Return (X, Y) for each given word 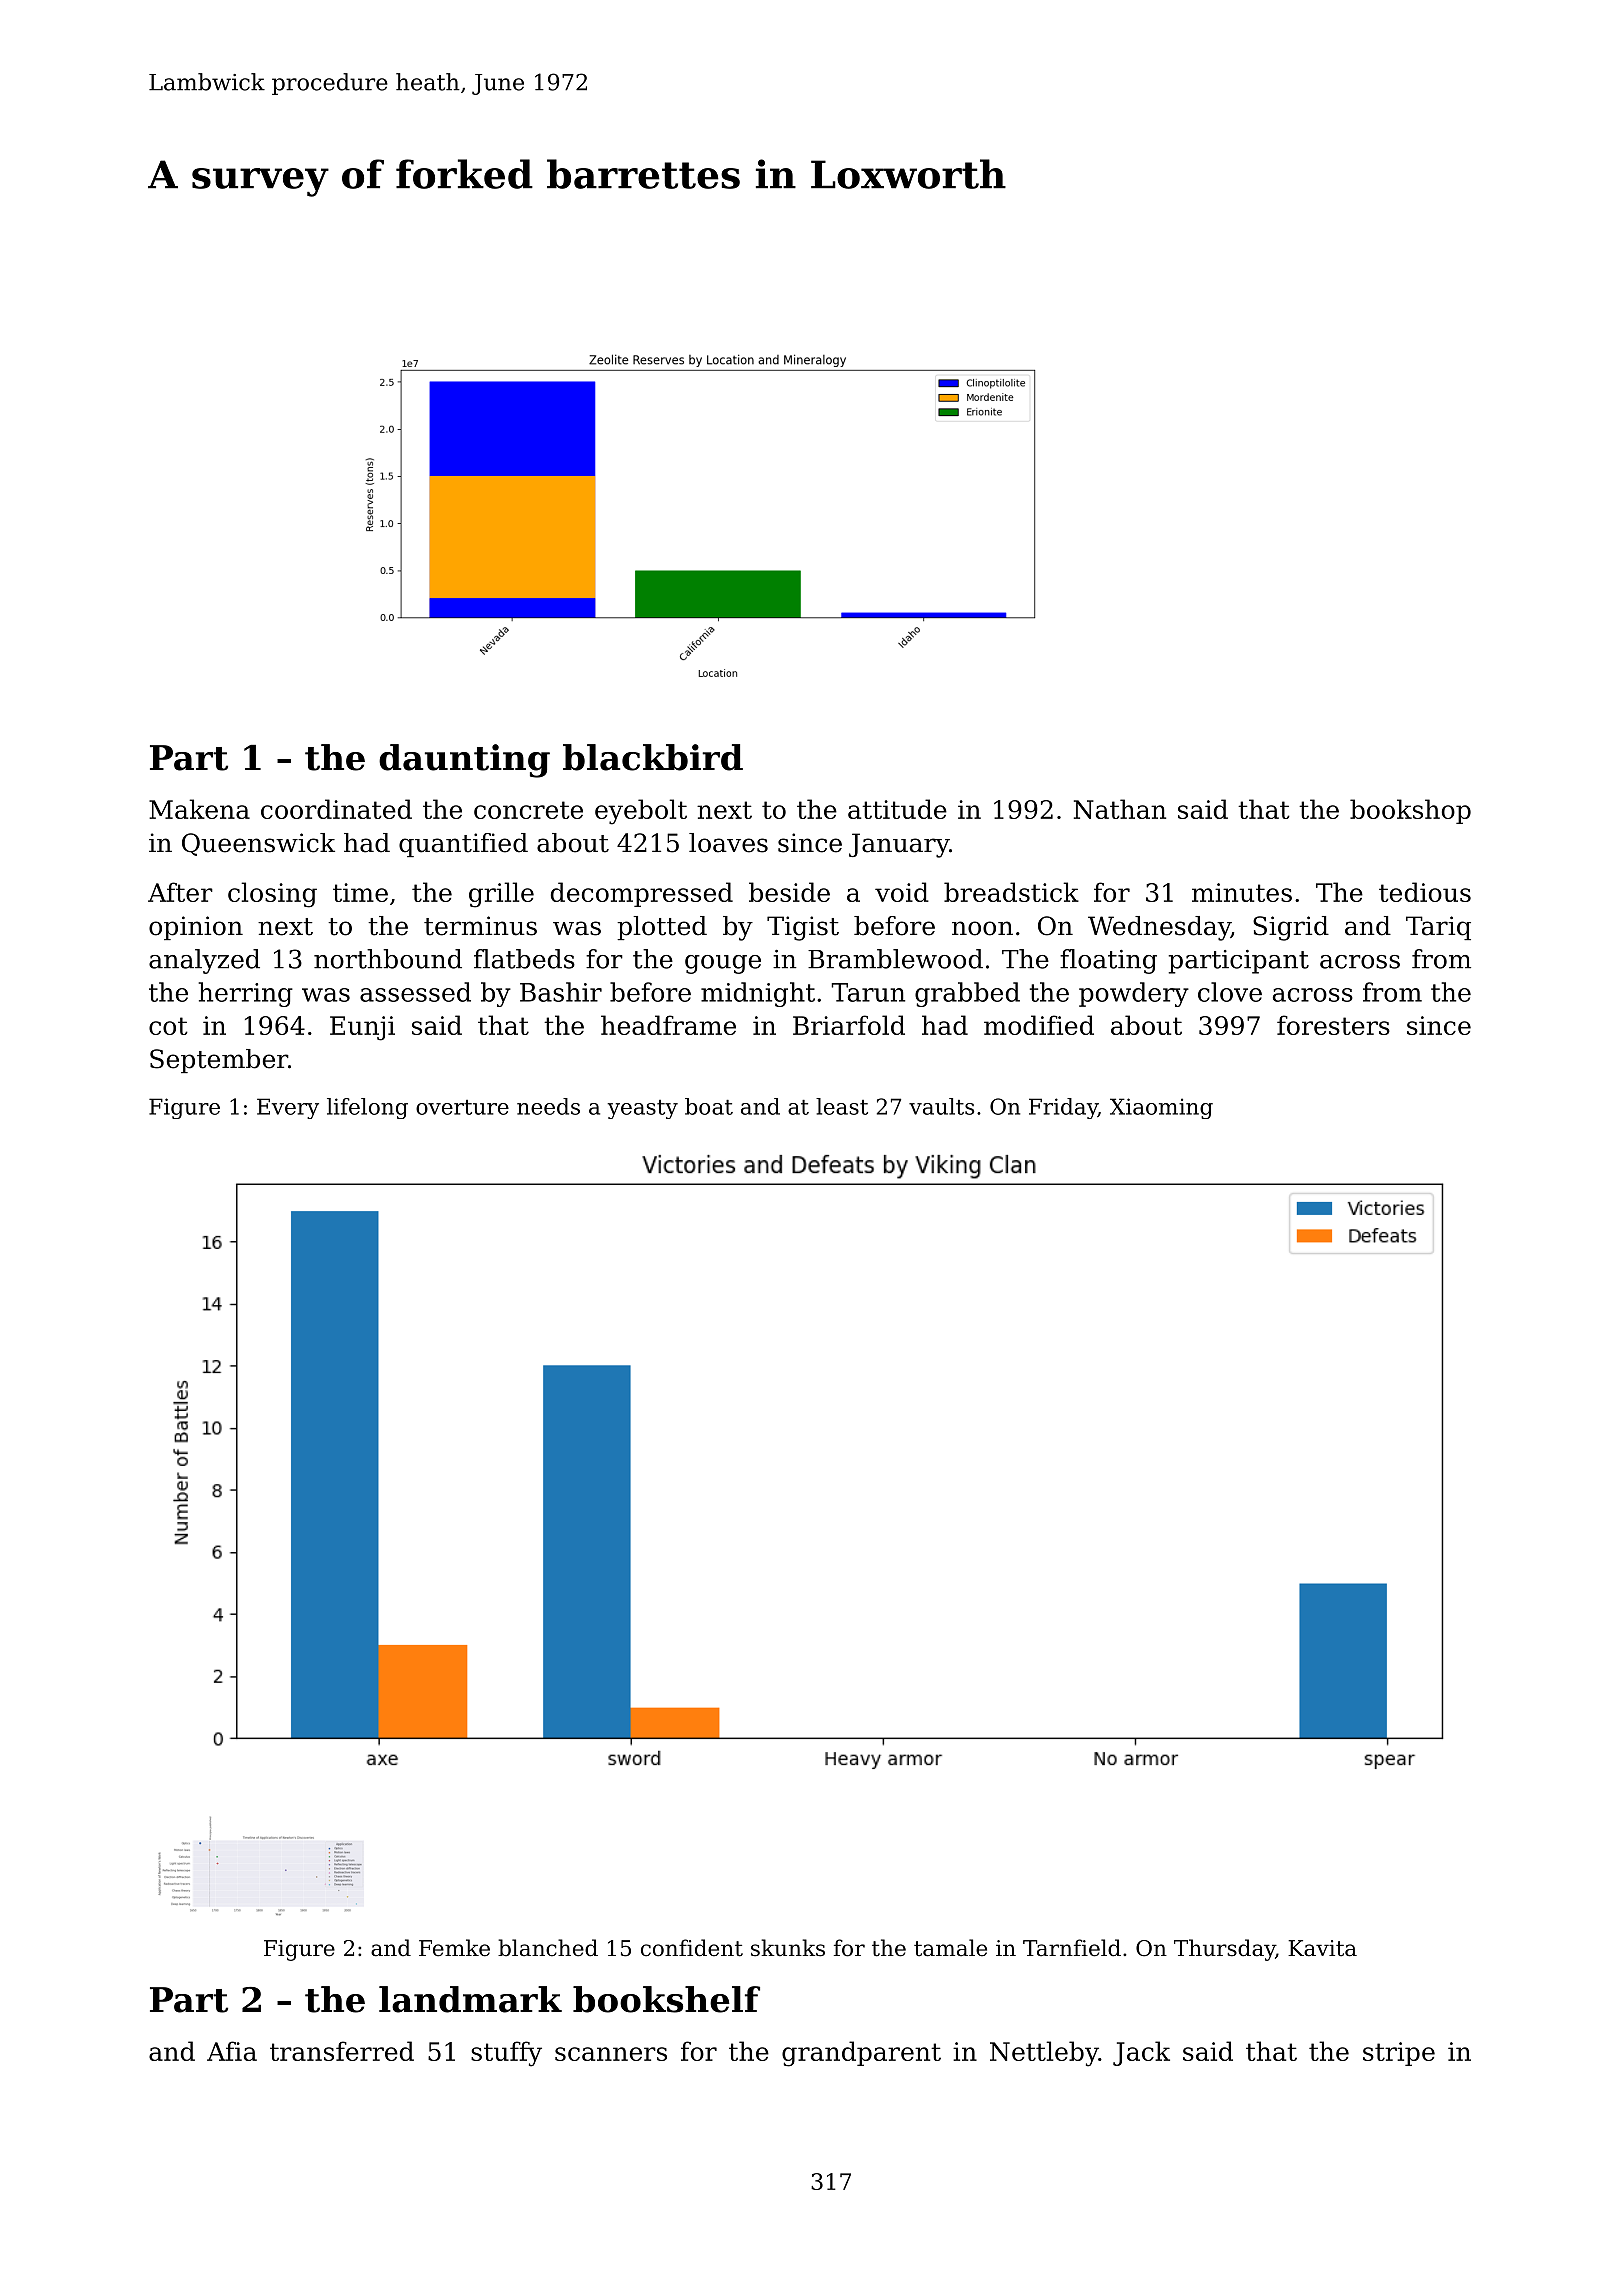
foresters (1333, 1025)
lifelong (367, 1108)
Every (288, 1108)
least (842, 1106)
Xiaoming (1161, 1108)
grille (501, 895)
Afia (232, 2051)
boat (709, 1106)
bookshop (1410, 811)
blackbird (653, 757)
